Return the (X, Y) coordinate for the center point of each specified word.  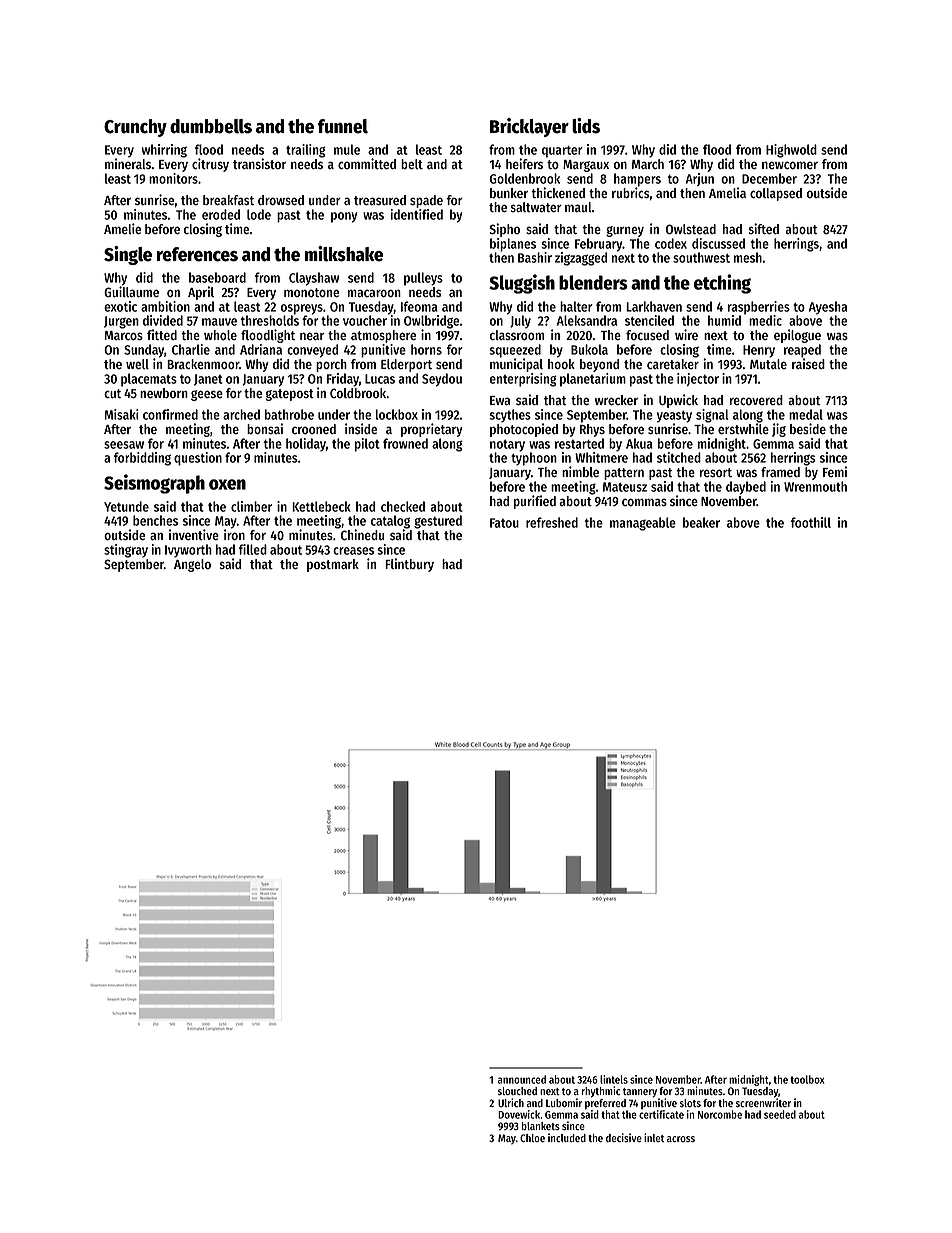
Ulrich (511, 1102)
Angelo (192, 565)
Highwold (791, 151)
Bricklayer (529, 127)
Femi (835, 471)
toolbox (807, 1079)
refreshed (552, 522)
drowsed (281, 200)
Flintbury (409, 565)
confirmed (170, 414)
